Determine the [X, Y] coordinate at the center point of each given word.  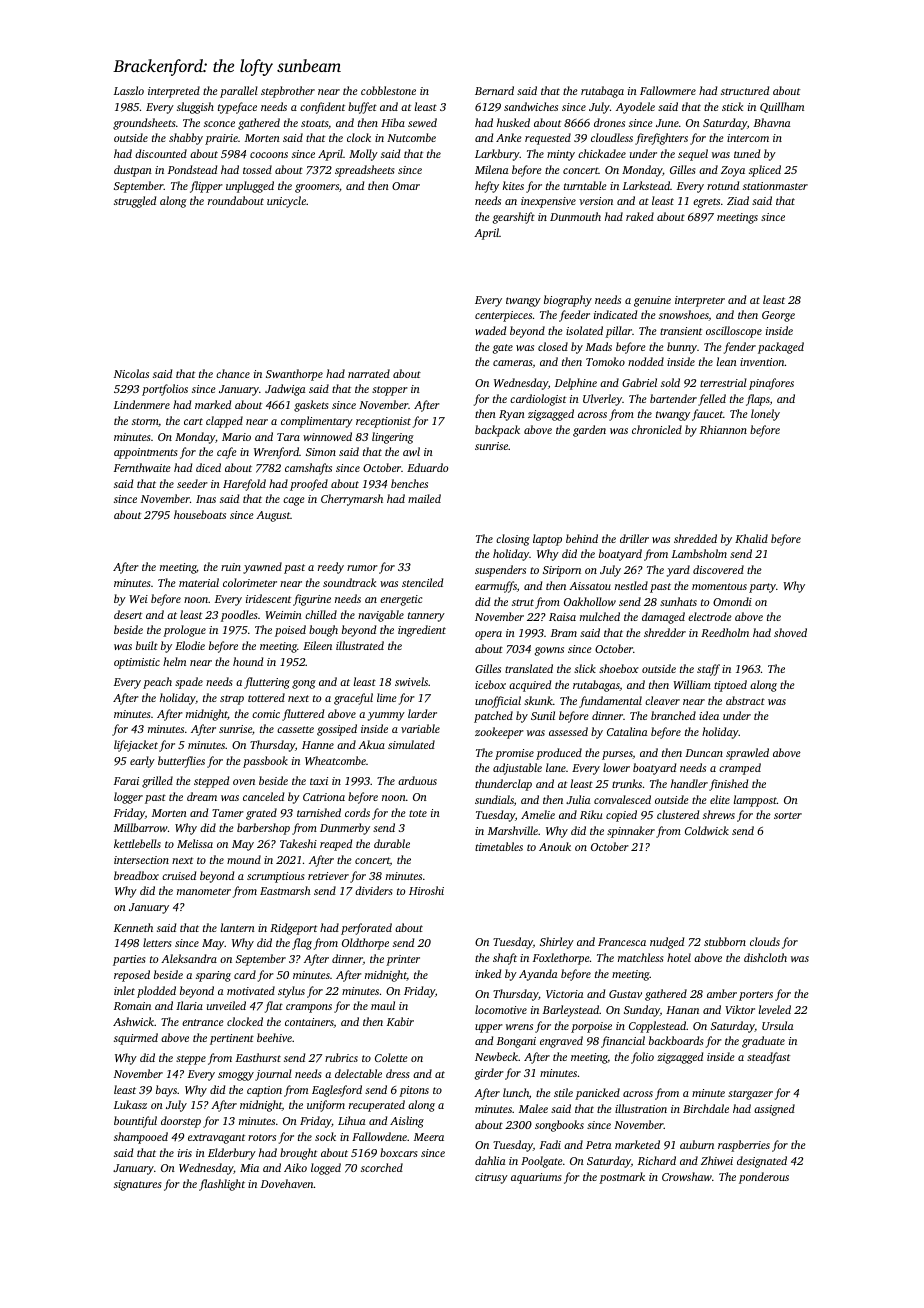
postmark [622, 1178]
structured [745, 90]
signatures [137, 1185]
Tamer [228, 813]
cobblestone [388, 90]
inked [488, 973]
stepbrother [288, 92]
